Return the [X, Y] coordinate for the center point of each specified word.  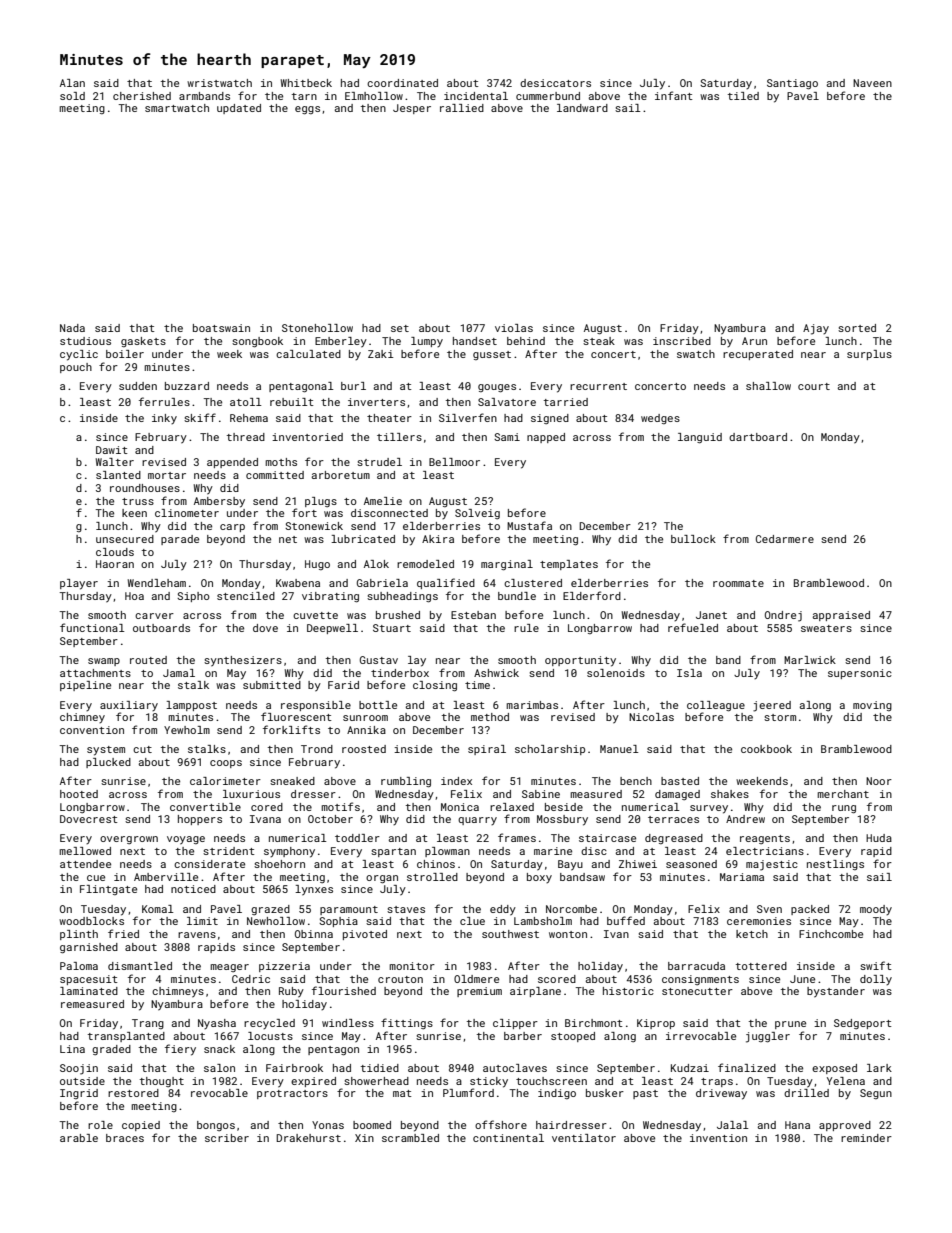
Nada [72, 328]
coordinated [402, 83]
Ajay [816, 329]
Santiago [792, 84]
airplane [535, 992]
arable [79, 1138]
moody [876, 910]
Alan [72, 83]
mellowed [85, 851]
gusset [492, 355]
